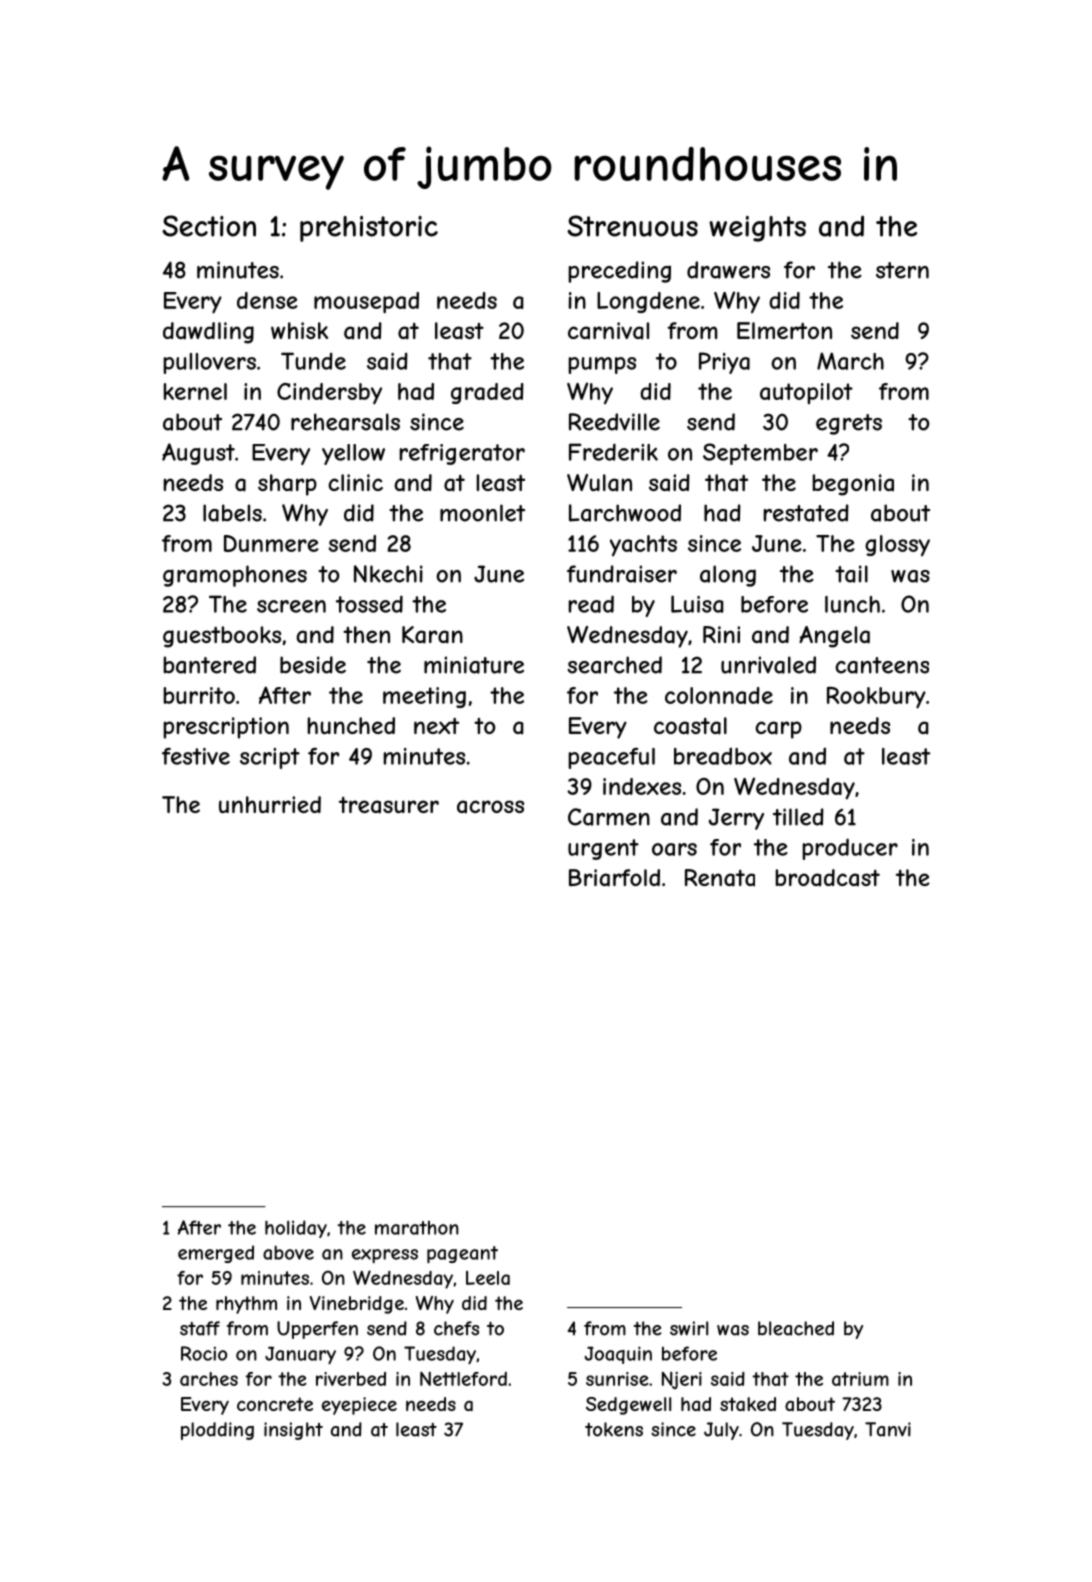 The height and width of the screenshot is (1582, 1092). Describe the element at coordinates (720, 878) in the screenshot. I see `Renata` at that location.
